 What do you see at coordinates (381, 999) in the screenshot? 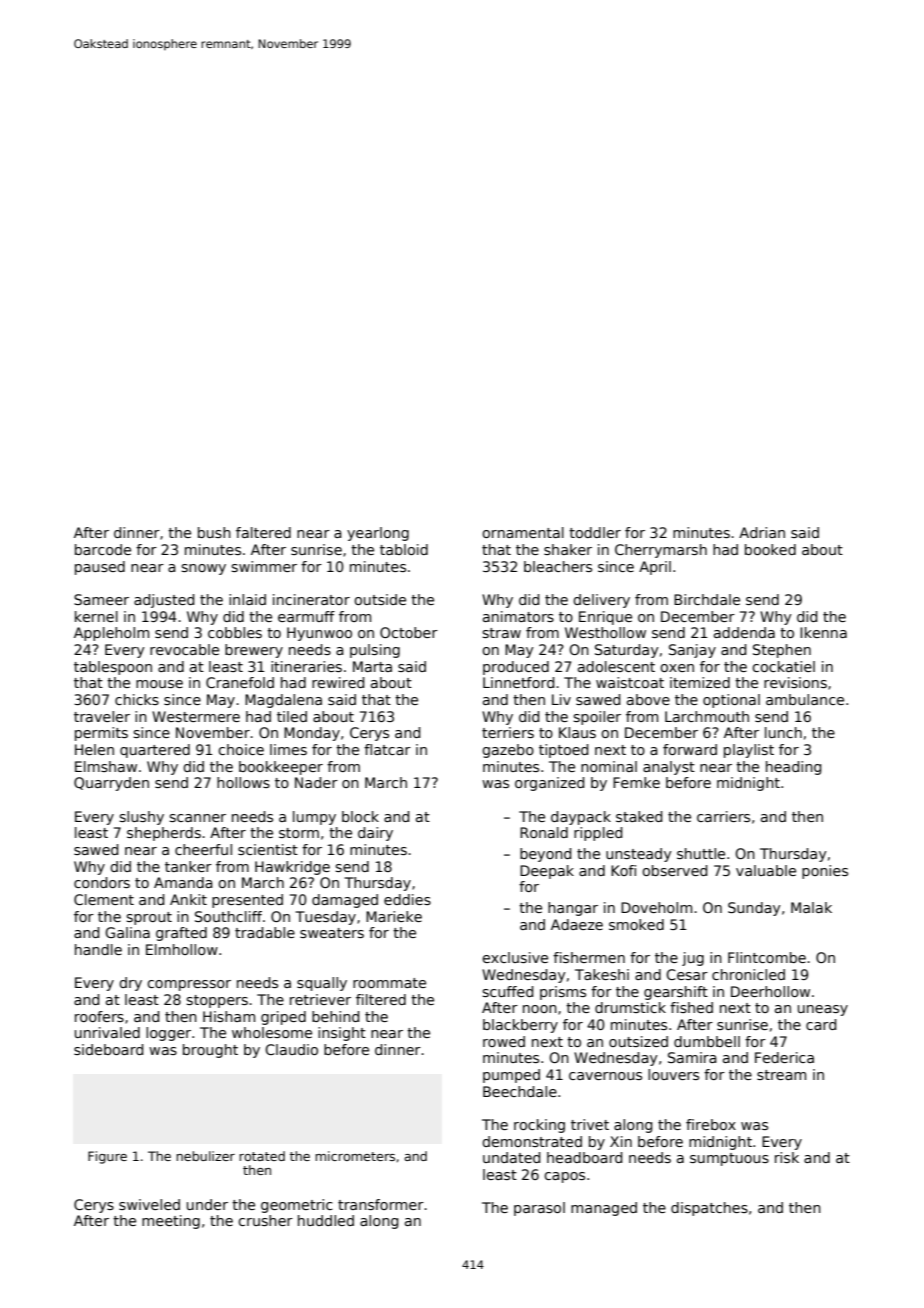
I see `filtered` at bounding box center [381, 999].
